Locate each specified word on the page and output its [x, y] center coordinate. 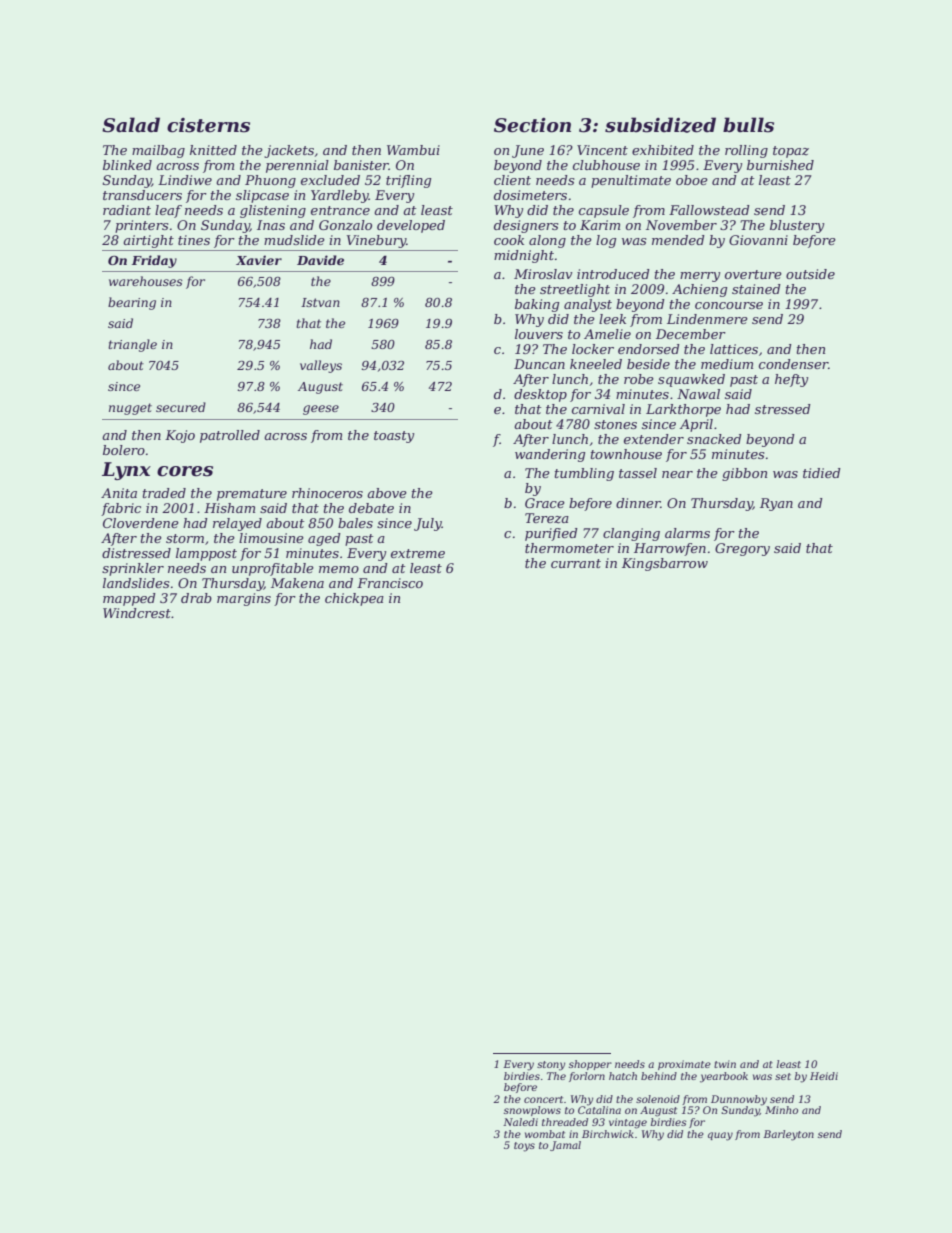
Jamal [565, 1146]
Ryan [776, 504]
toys [524, 1147]
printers [141, 226]
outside [810, 274]
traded [164, 493]
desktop [540, 395]
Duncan [539, 364]
